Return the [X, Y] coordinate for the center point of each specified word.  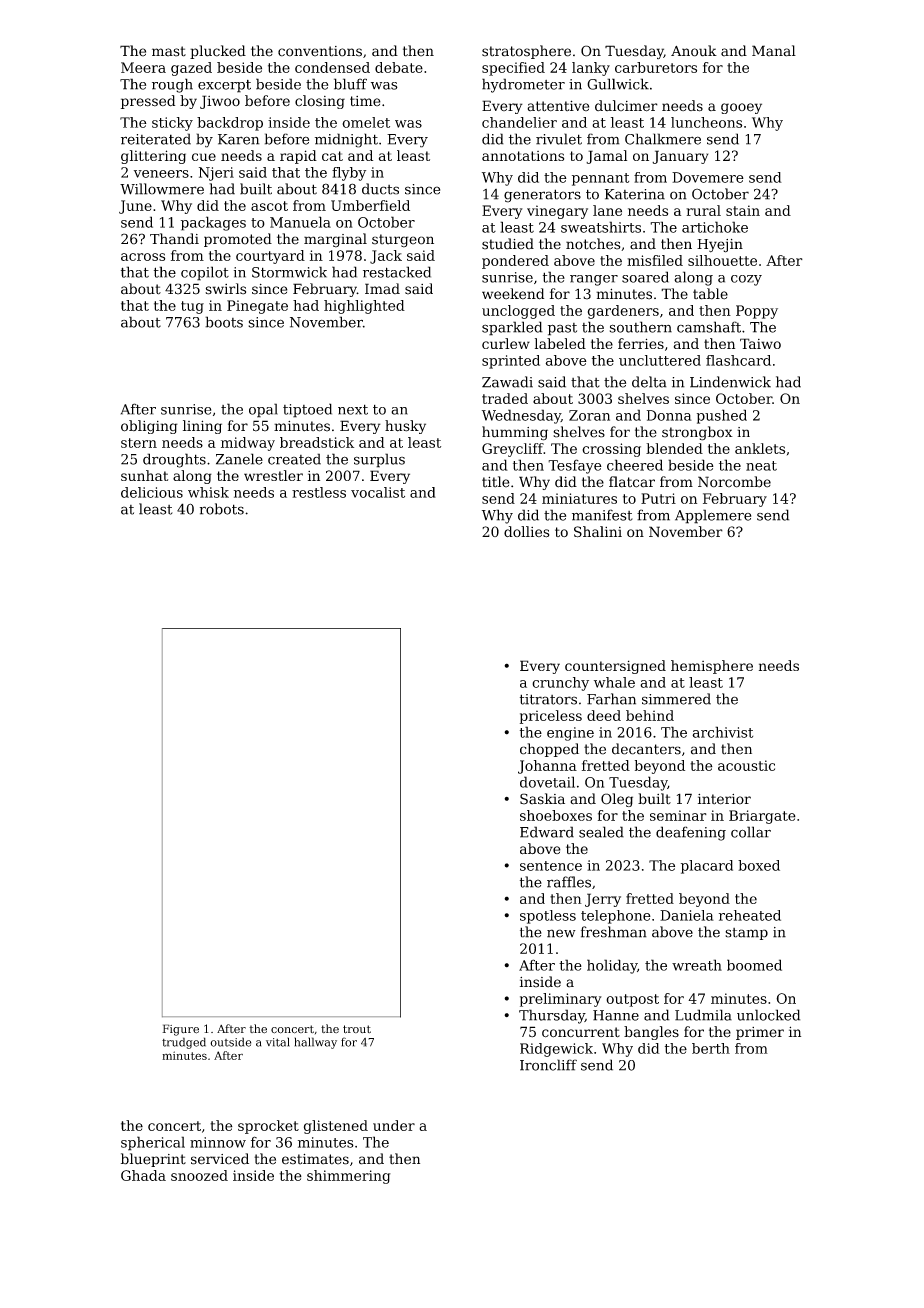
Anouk [694, 51]
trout [357, 1029]
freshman [614, 932]
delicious [152, 492]
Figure [180, 1030]
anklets [760, 448]
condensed [332, 67]
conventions [320, 51]
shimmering [349, 1177]
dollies [526, 532]
